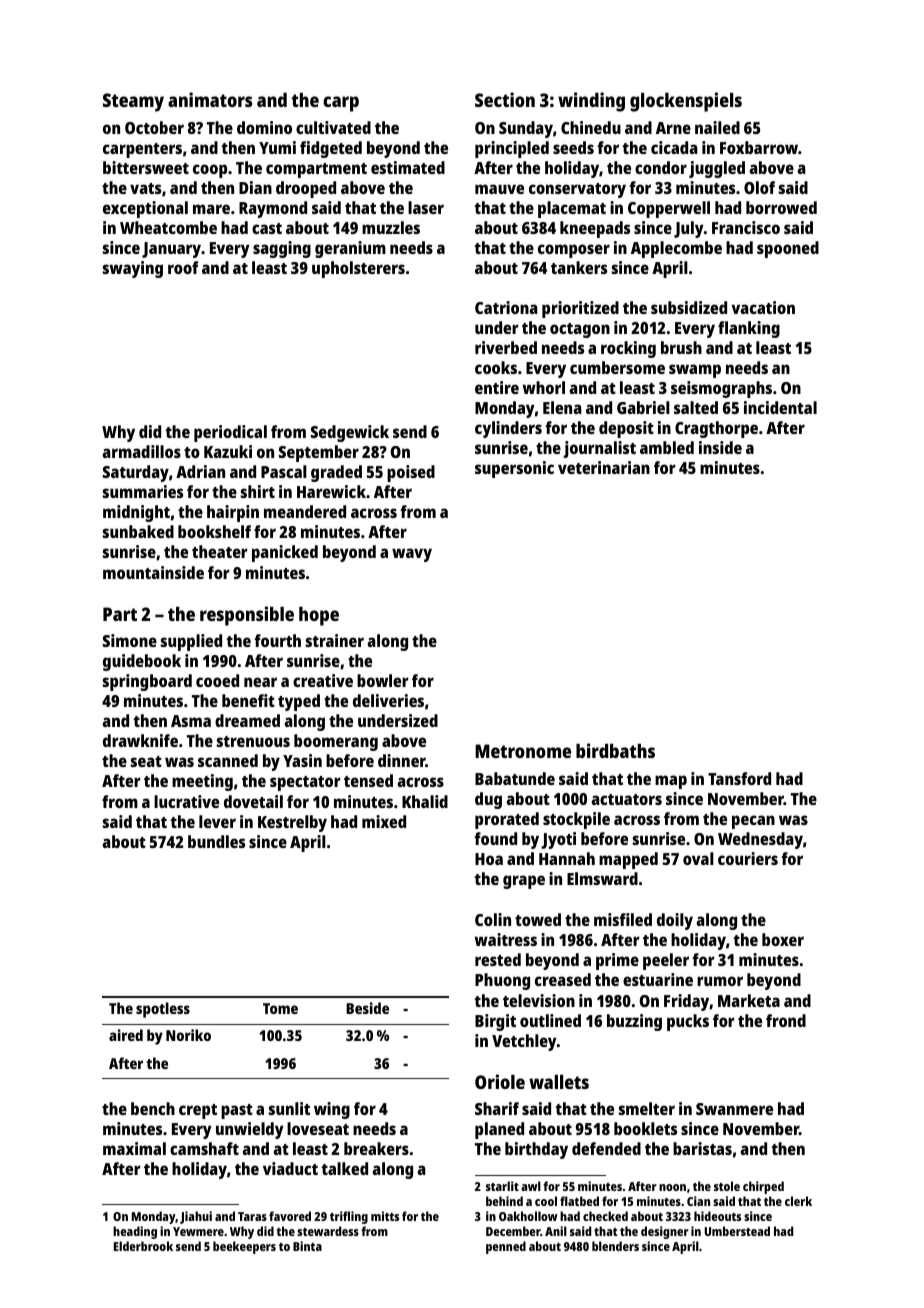 The height and width of the document is (1308, 924). I want to click on penned, so click(506, 1247).
